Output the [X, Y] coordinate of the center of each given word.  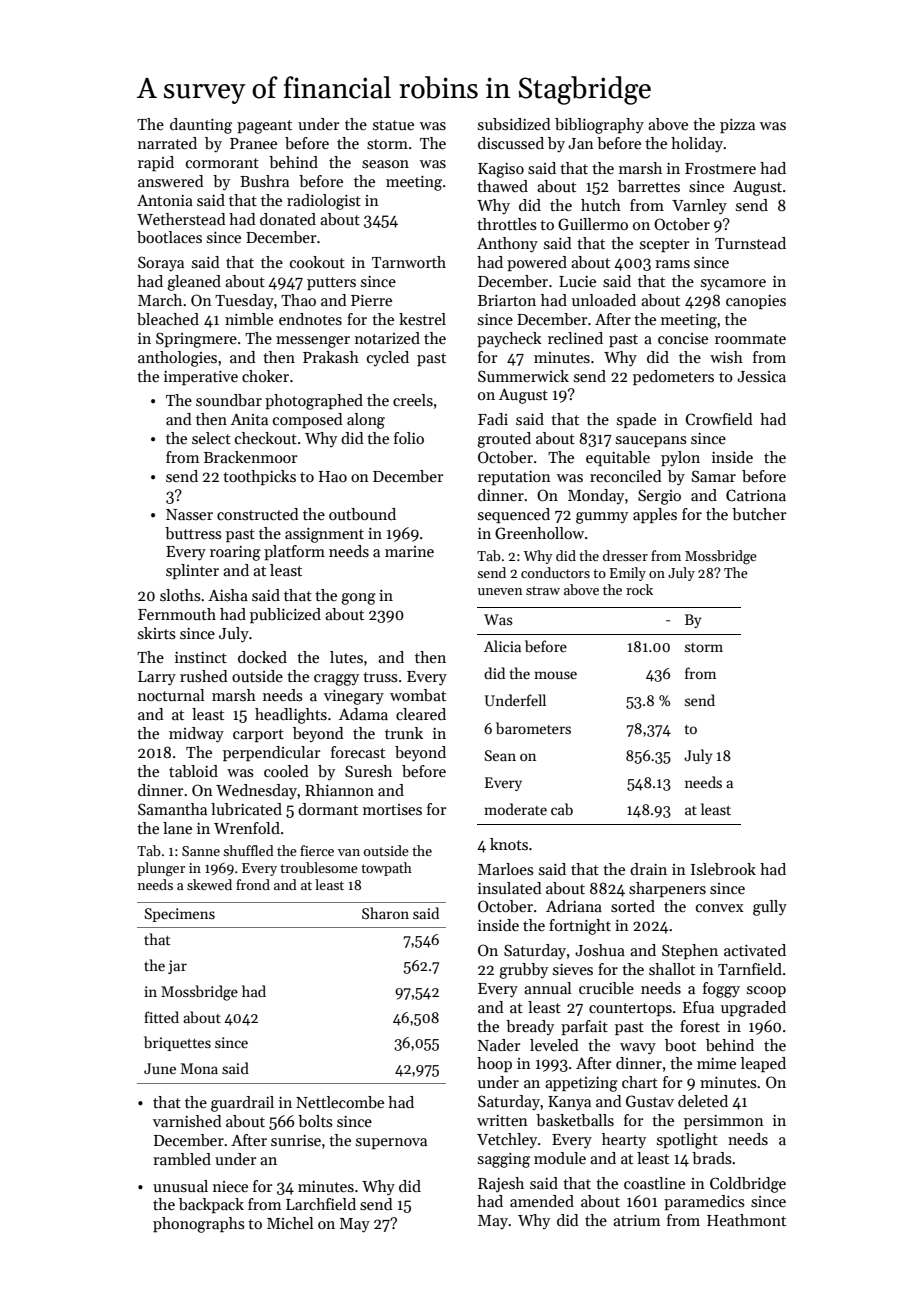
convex [720, 908]
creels [413, 400]
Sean [500, 755]
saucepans [651, 441]
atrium [636, 1220]
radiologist [324, 202]
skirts [157, 633]
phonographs [199, 1225]
